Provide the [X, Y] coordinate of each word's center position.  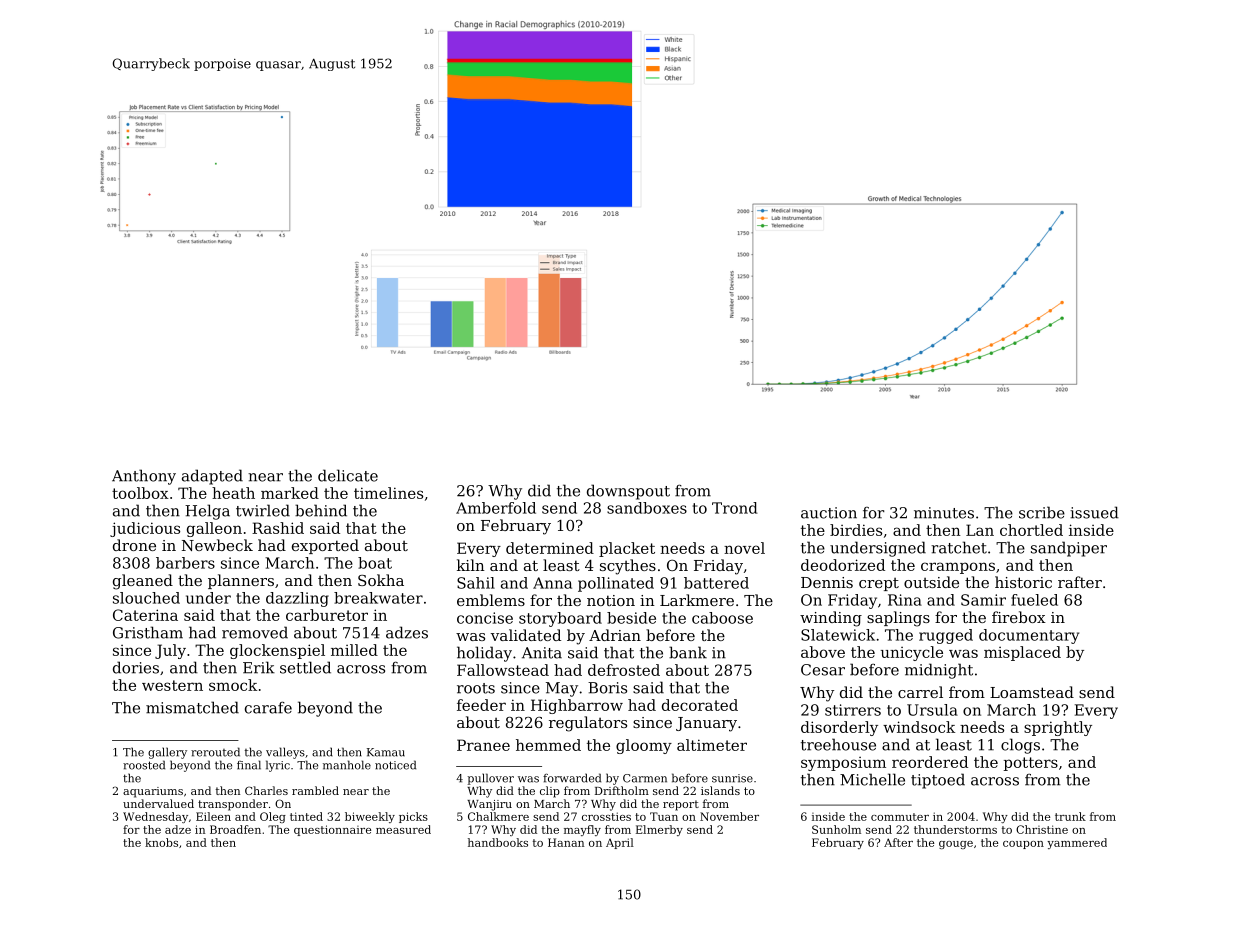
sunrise [732, 778]
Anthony [144, 477]
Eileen [213, 816]
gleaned [143, 582]
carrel [920, 692]
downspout [628, 492]
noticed [395, 765]
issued [1094, 512]
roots [476, 688]
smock [233, 685]
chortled [1031, 530]
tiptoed [938, 781]
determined [550, 548]
